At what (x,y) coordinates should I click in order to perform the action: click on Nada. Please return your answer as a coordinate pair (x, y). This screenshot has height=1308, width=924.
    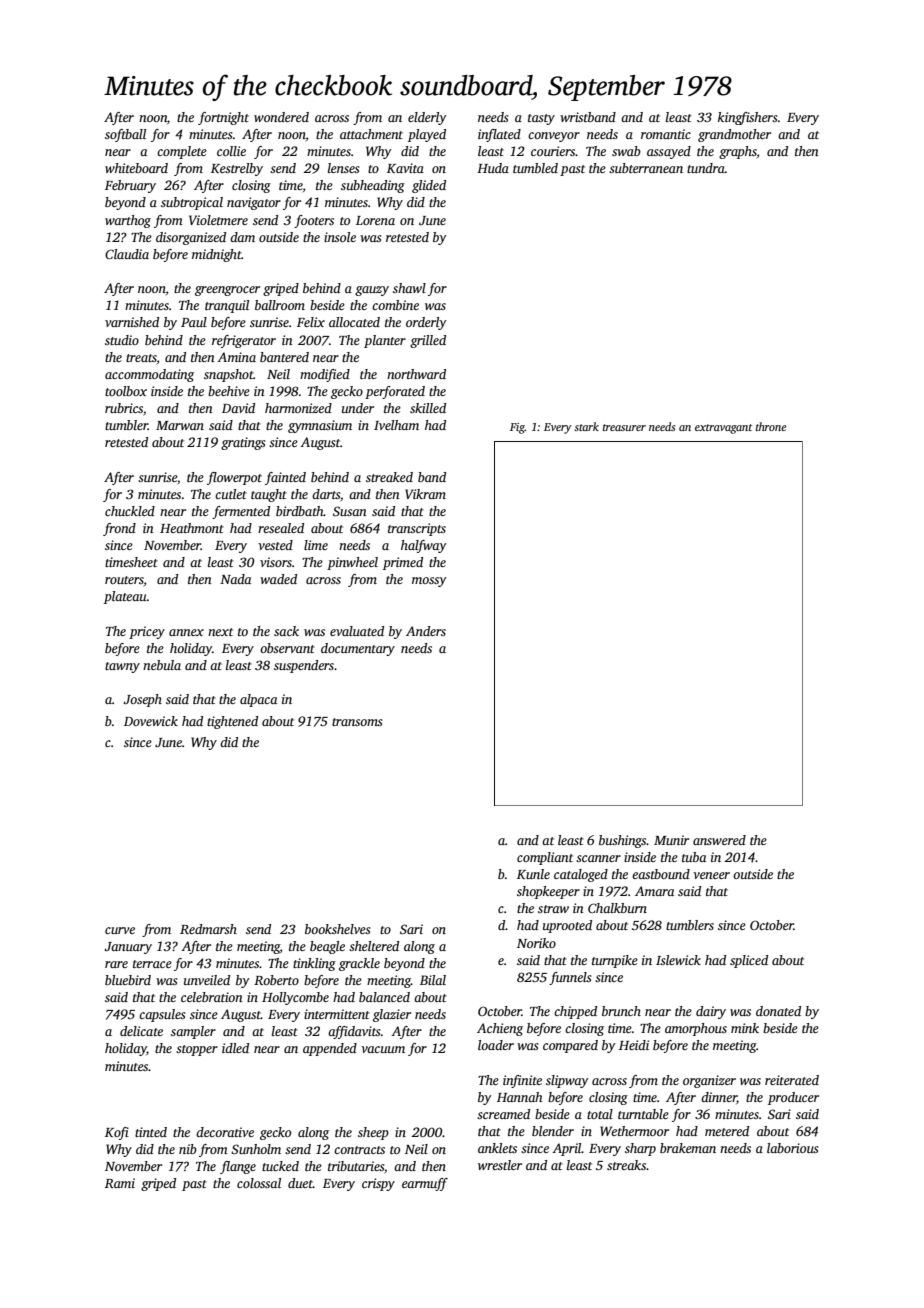
    Looking at the image, I should click on (235, 579).
